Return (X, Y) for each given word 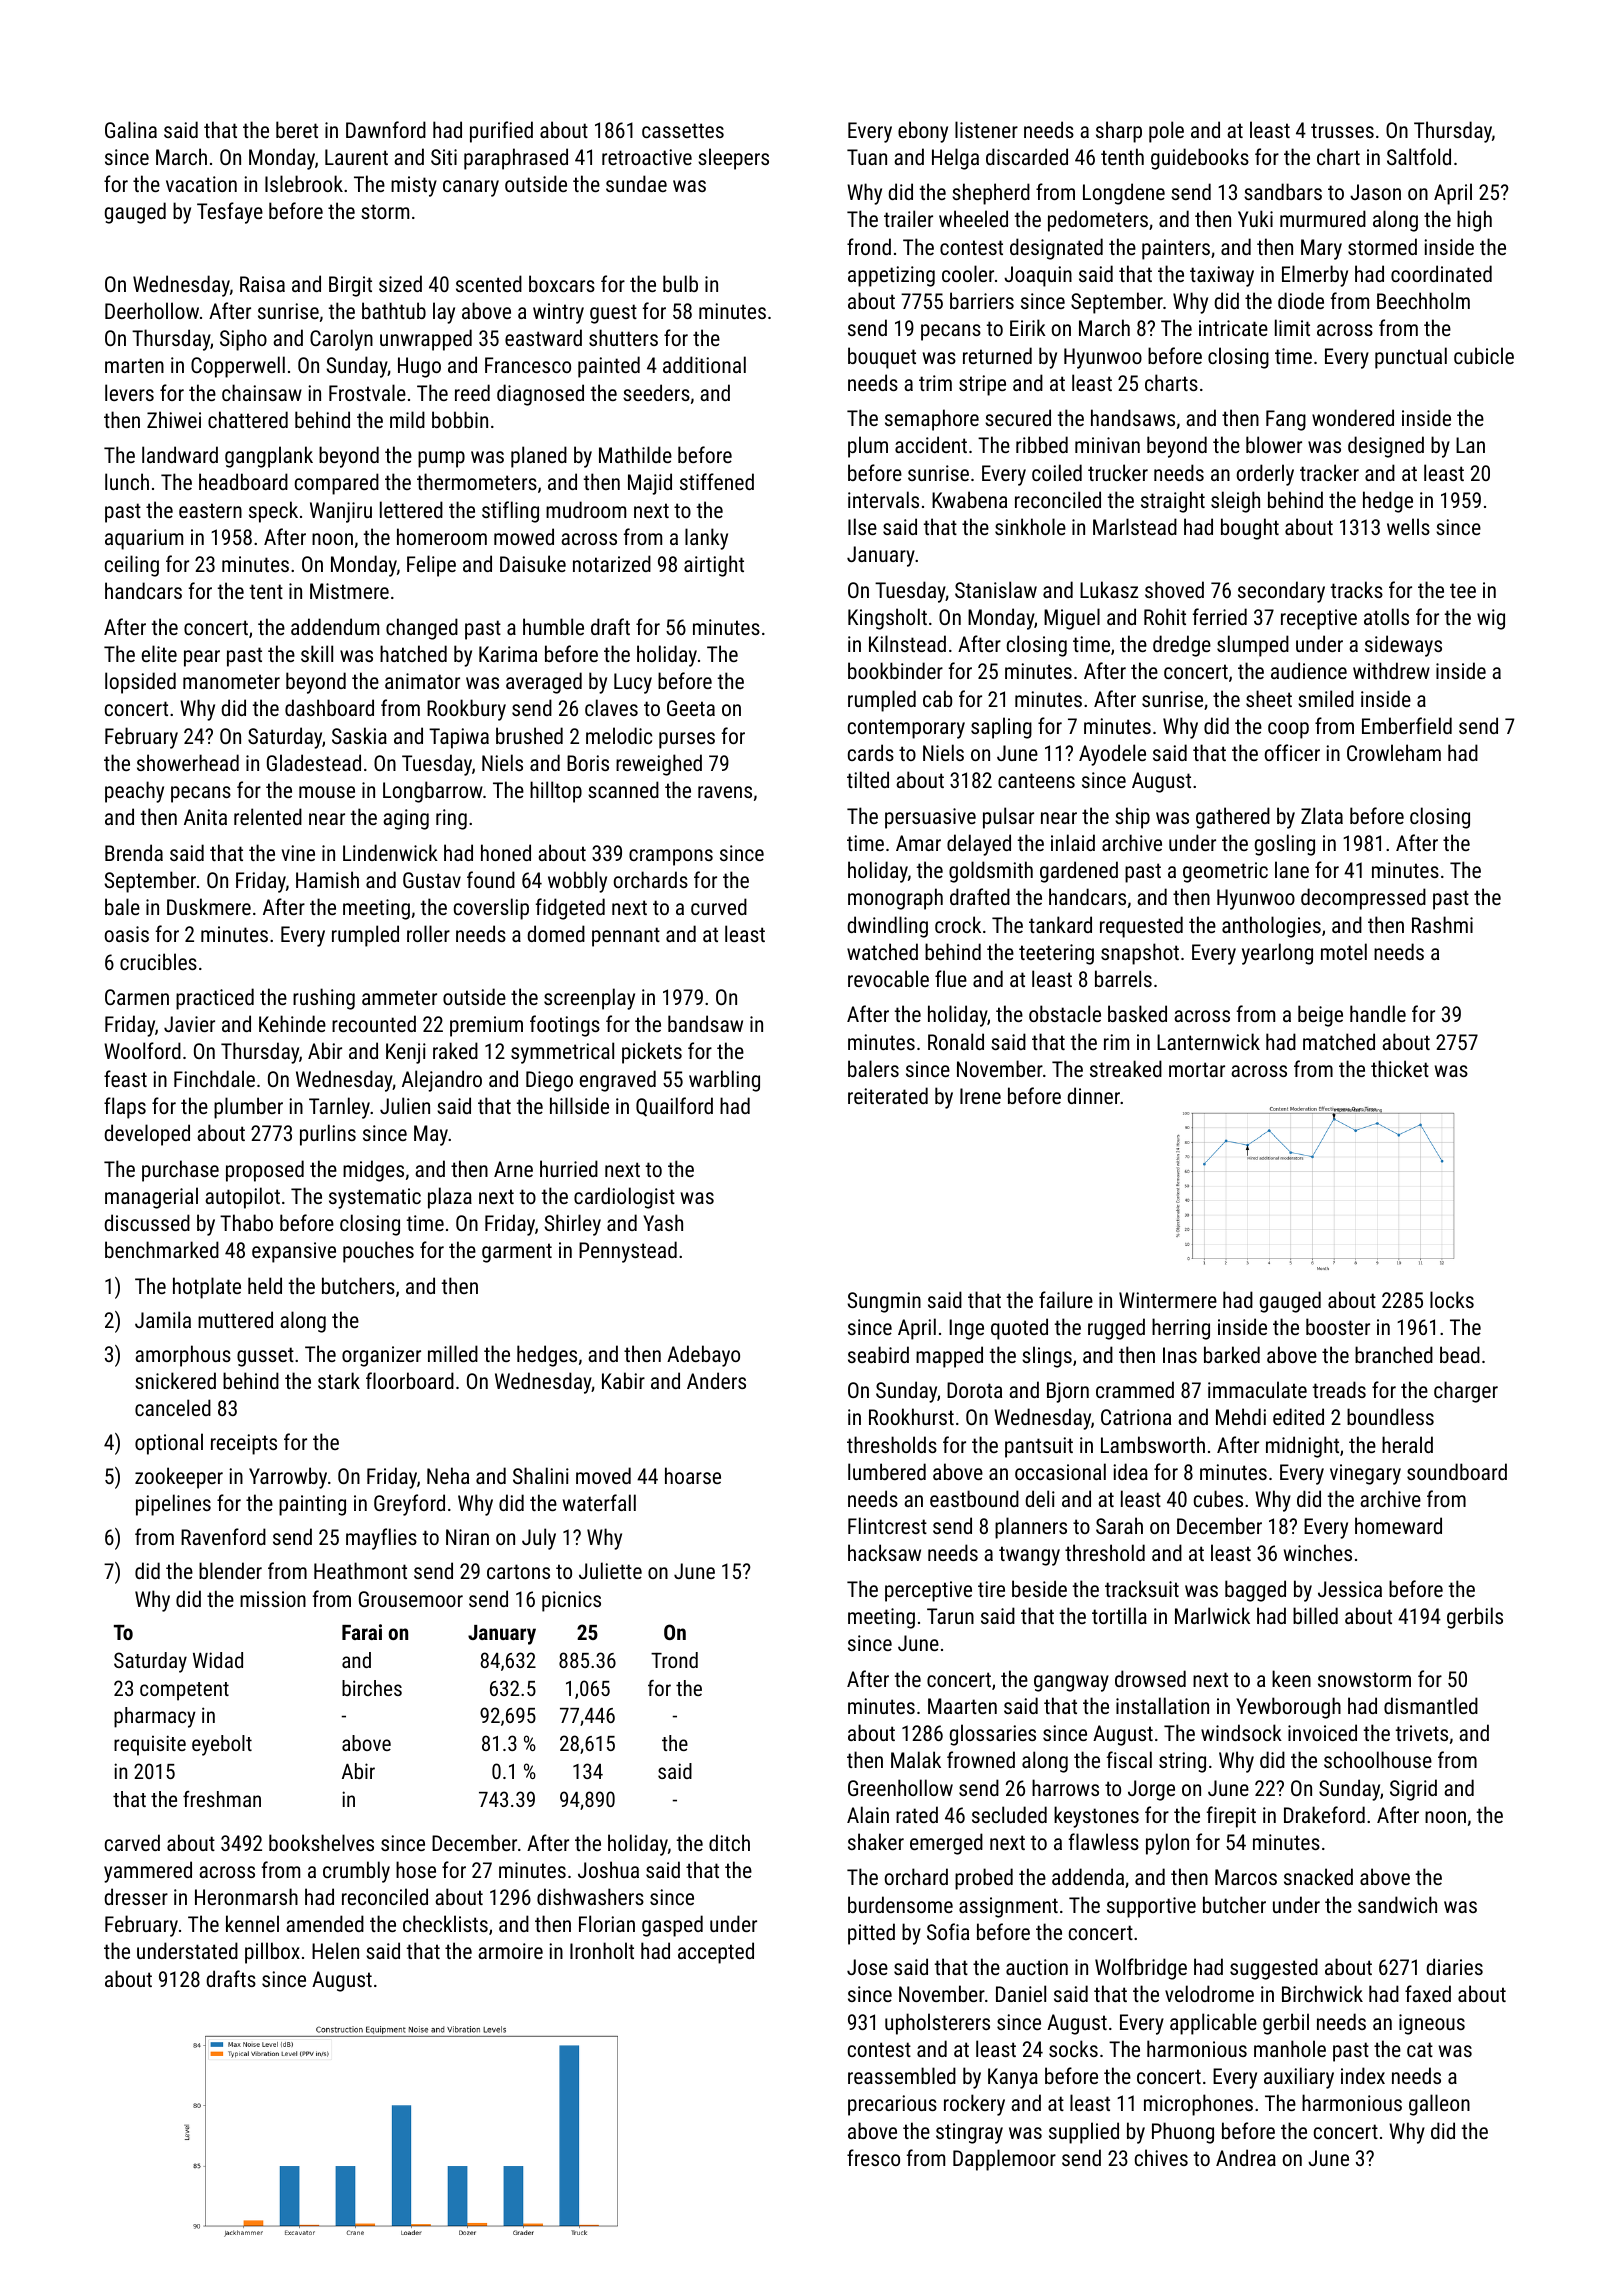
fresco (873, 2157)
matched (1339, 1041)
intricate (1233, 328)
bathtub (394, 310)
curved (719, 906)
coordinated (1441, 273)
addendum (335, 626)
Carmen (137, 997)
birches (372, 1688)
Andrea (1246, 2157)
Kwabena (969, 499)
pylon (1167, 1844)
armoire (510, 1951)
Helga (955, 159)
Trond (674, 1660)
